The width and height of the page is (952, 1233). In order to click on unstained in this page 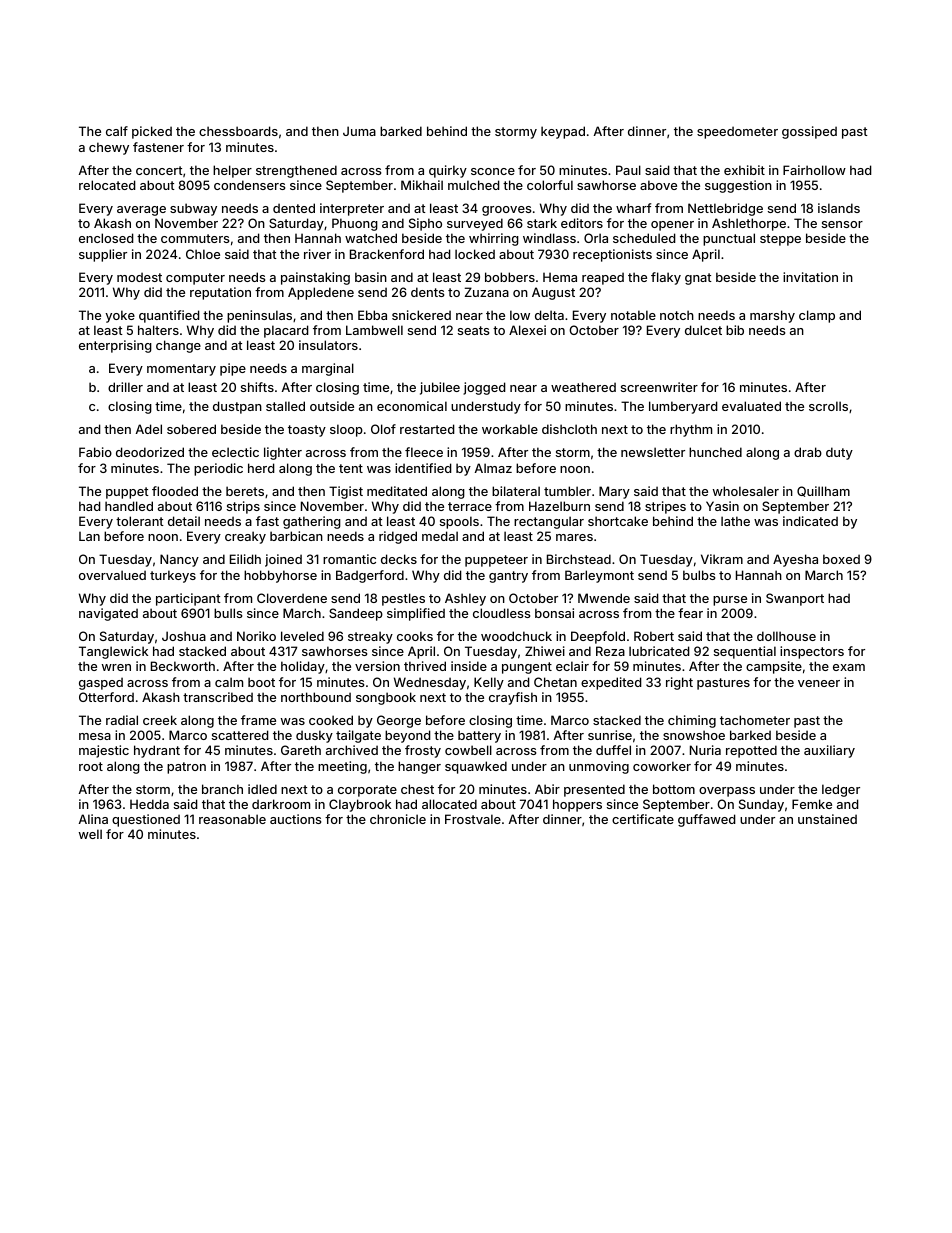, I will do `click(827, 819)`.
